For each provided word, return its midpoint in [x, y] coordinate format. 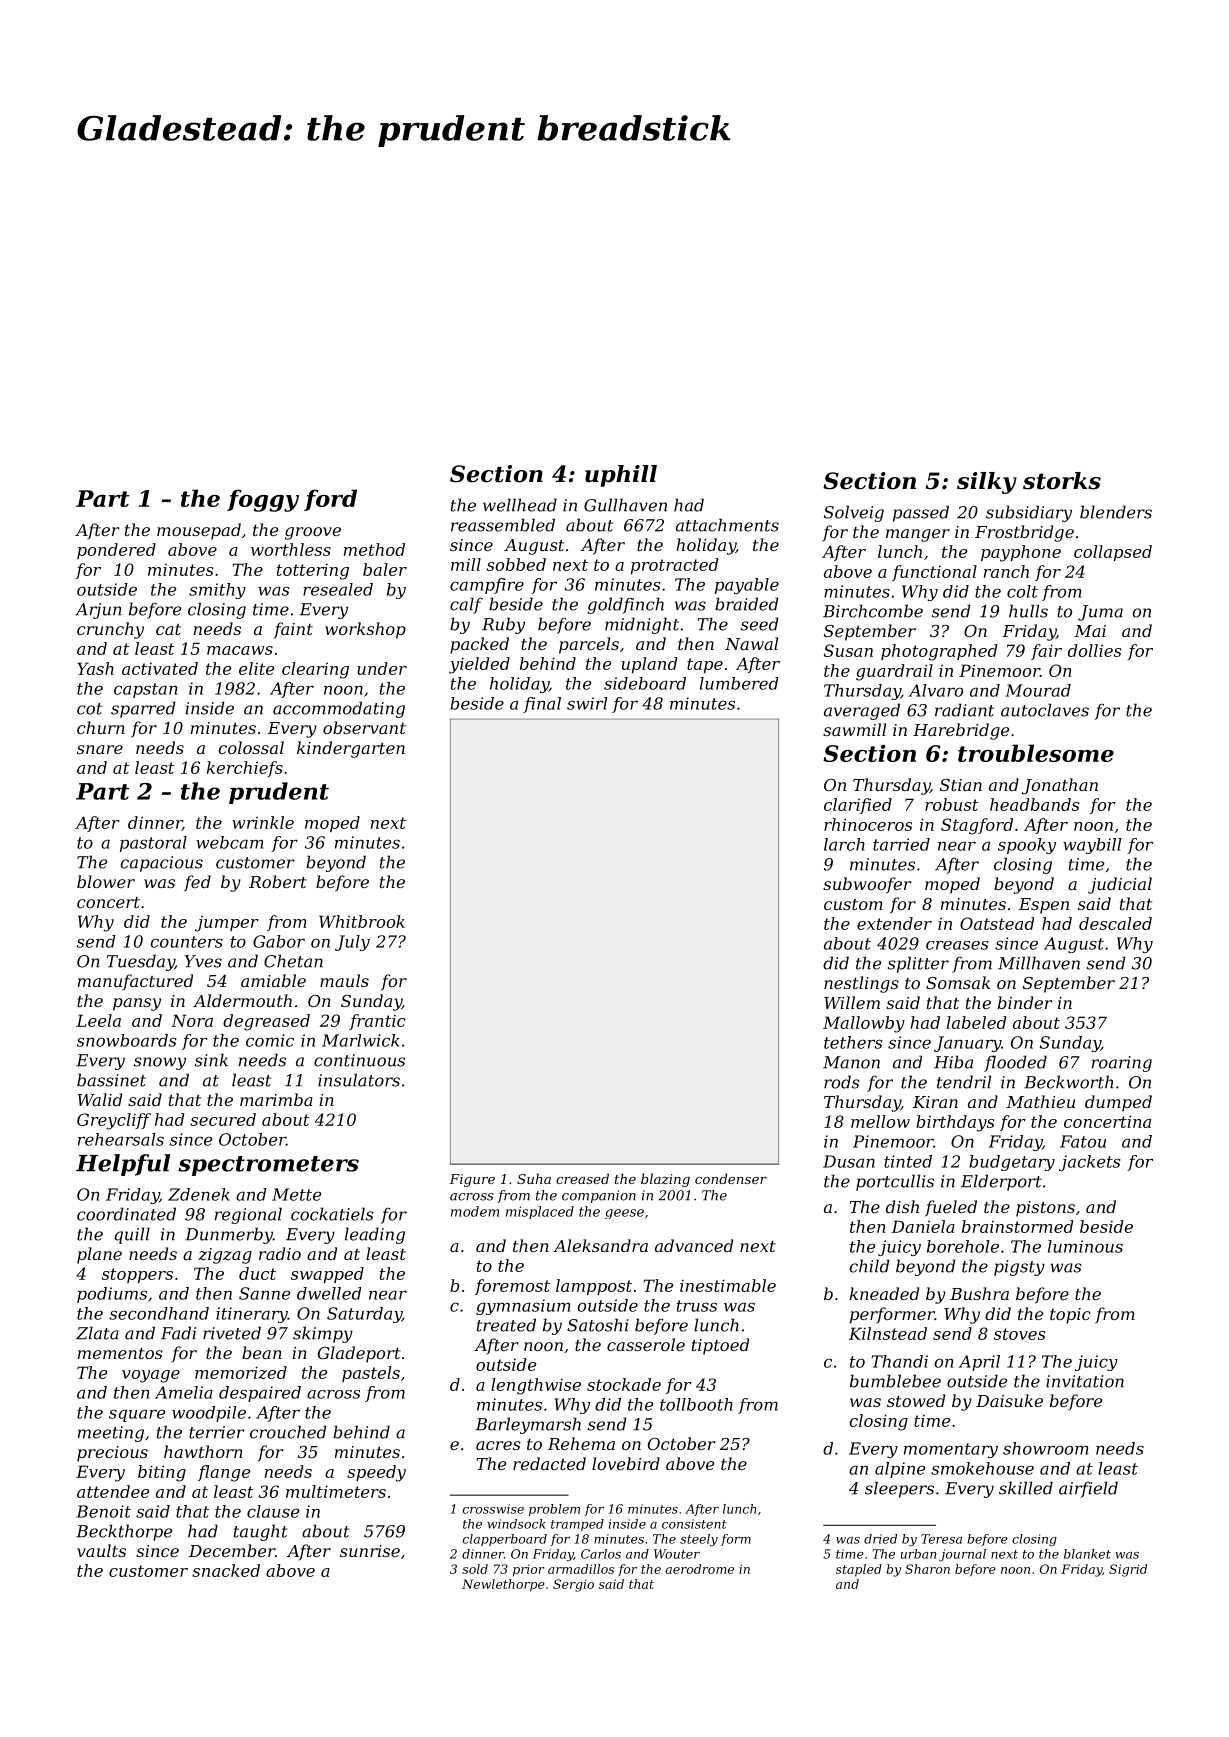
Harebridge [961, 731]
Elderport [1001, 1182]
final [542, 705]
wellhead [520, 505]
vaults [101, 1550]
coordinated [126, 1214]
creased [582, 1178]
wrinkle [263, 822]
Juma [1100, 613]
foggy [263, 500]
